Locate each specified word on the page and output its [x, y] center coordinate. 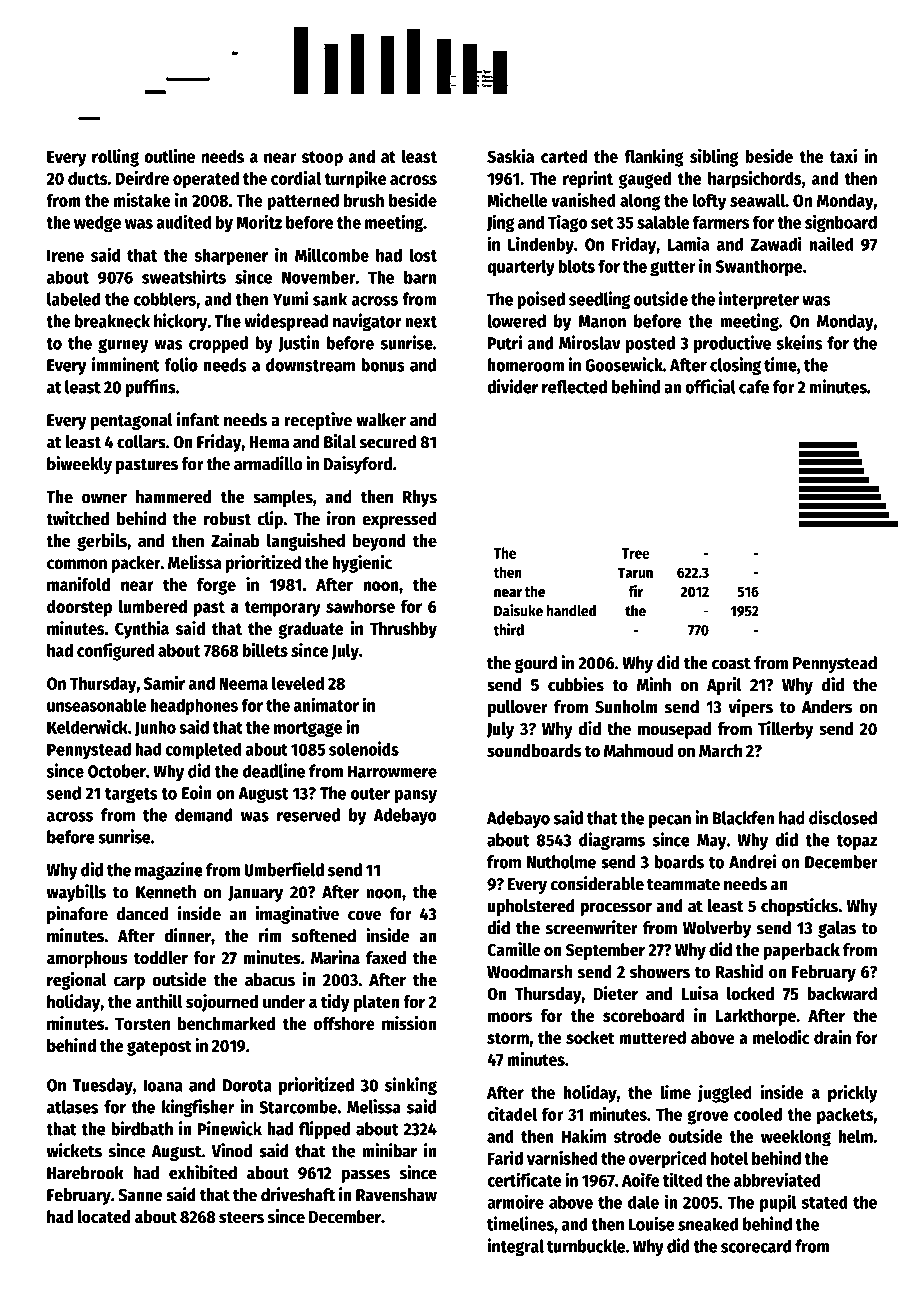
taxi [843, 156]
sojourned [222, 1003]
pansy [416, 796]
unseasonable [96, 705]
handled [571, 611]
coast [731, 664]
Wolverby [717, 929]
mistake [142, 199]
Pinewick [230, 1128]
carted [564, 156]
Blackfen [743, 818]
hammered [174, 497]
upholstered [531, 907]
